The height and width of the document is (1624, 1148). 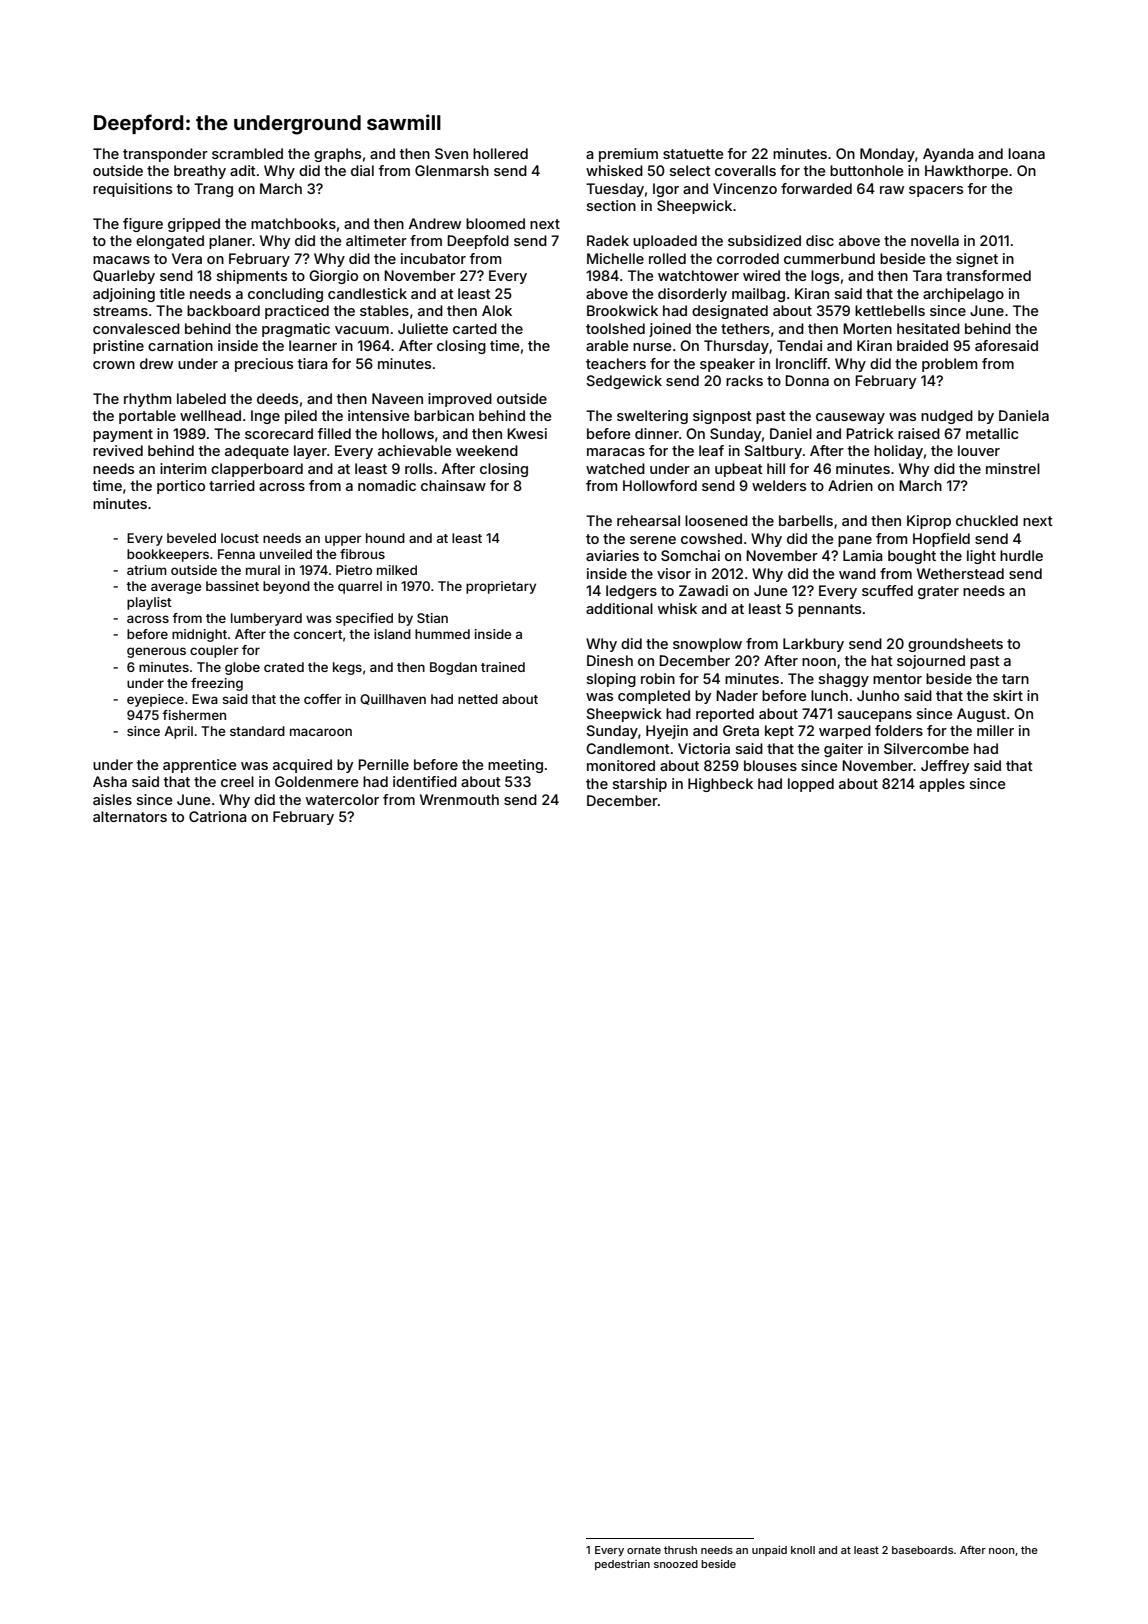 I want to click on carted, so click(x=475, y=328).
